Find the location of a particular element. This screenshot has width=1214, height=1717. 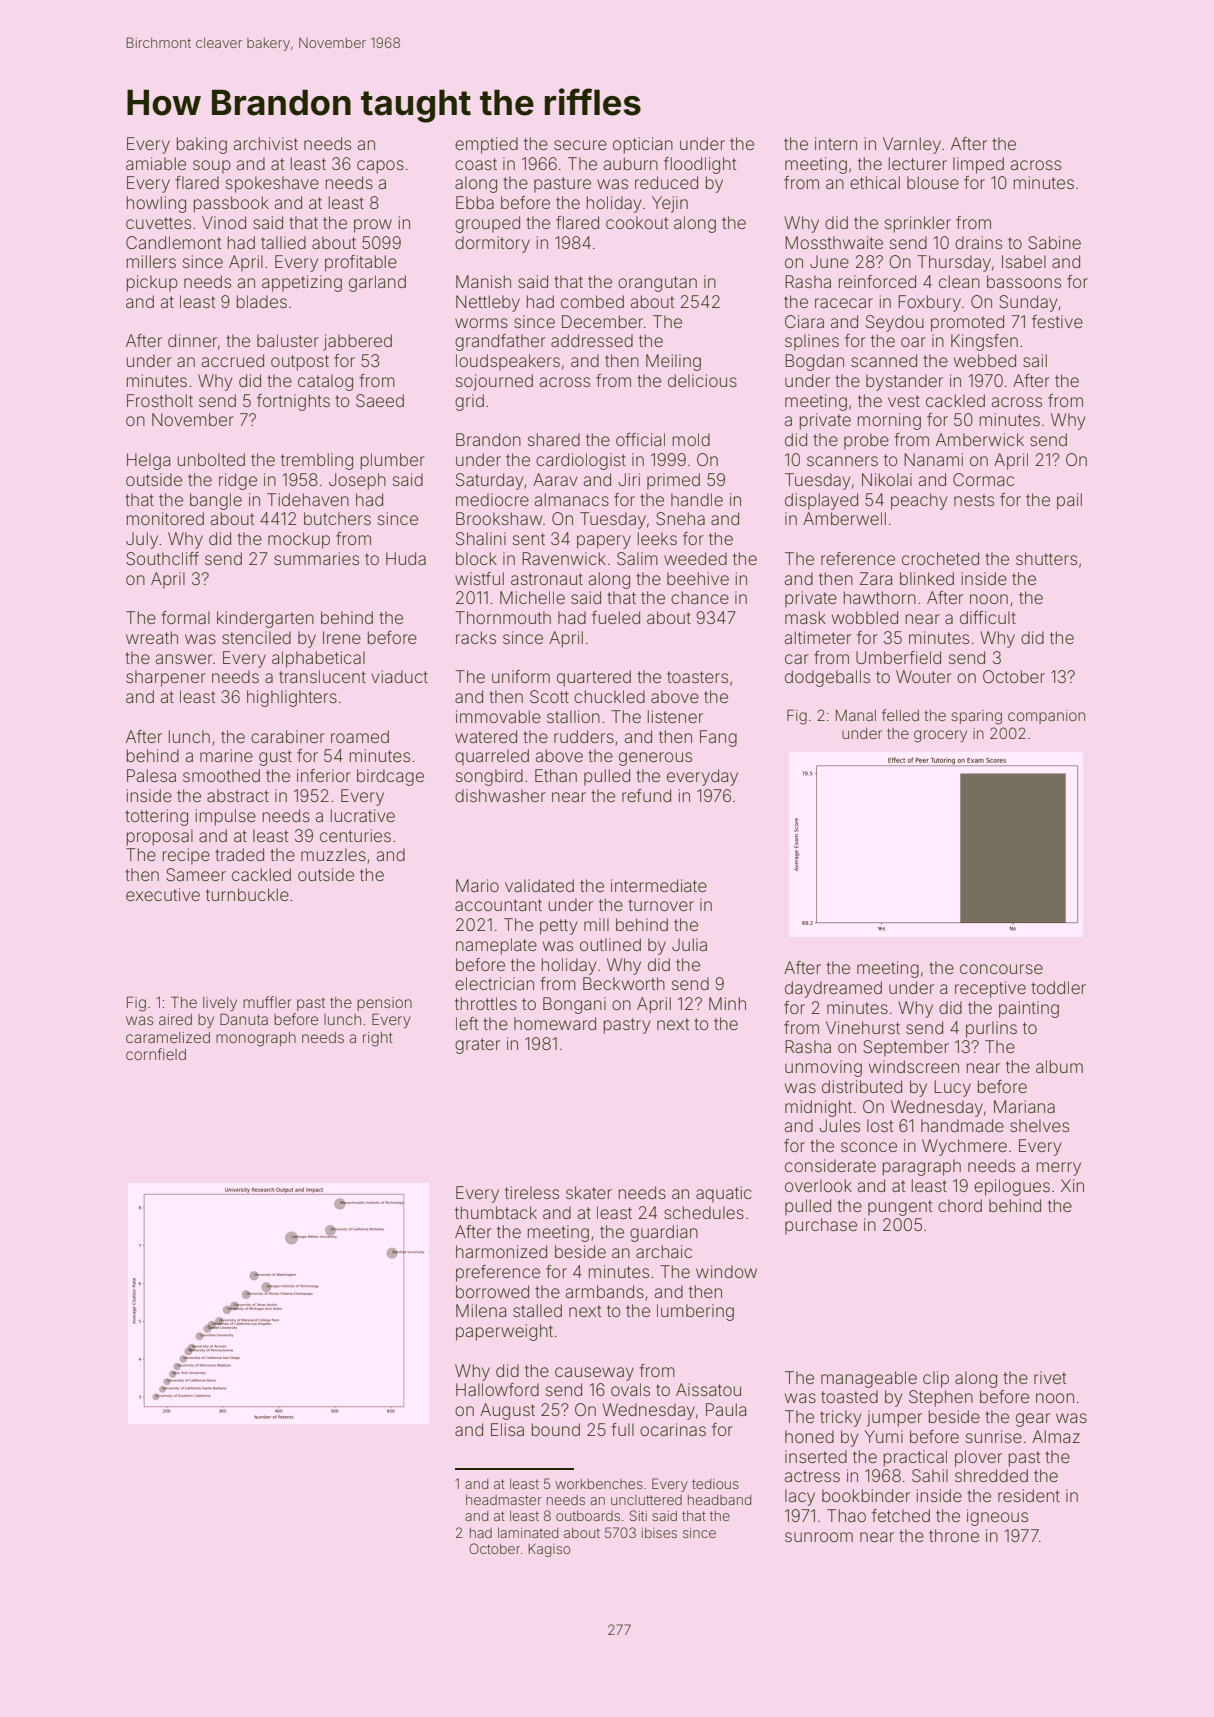

laminated is located at coordinates (528, 1533).
